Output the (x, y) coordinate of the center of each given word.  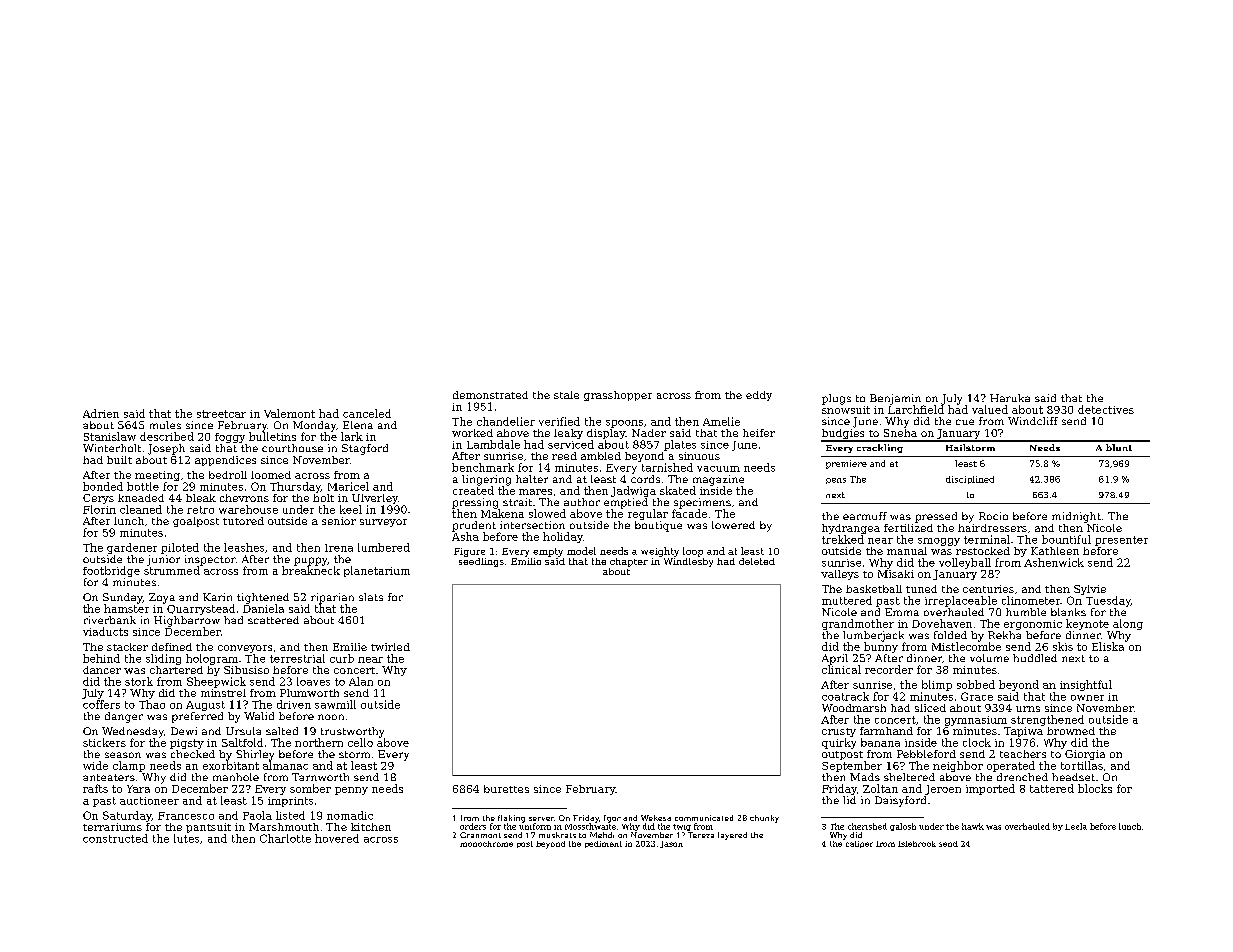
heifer (759, 433)
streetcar (221, 414)
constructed (115, 838)
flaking (511, 819)
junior (163, 560)
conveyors (245, 649)
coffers (101, 704)
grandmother (858, 624)
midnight (1076, 517)
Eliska (1108, 646)
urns (1028, 709)
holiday (563, 537)
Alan (361, 681)
